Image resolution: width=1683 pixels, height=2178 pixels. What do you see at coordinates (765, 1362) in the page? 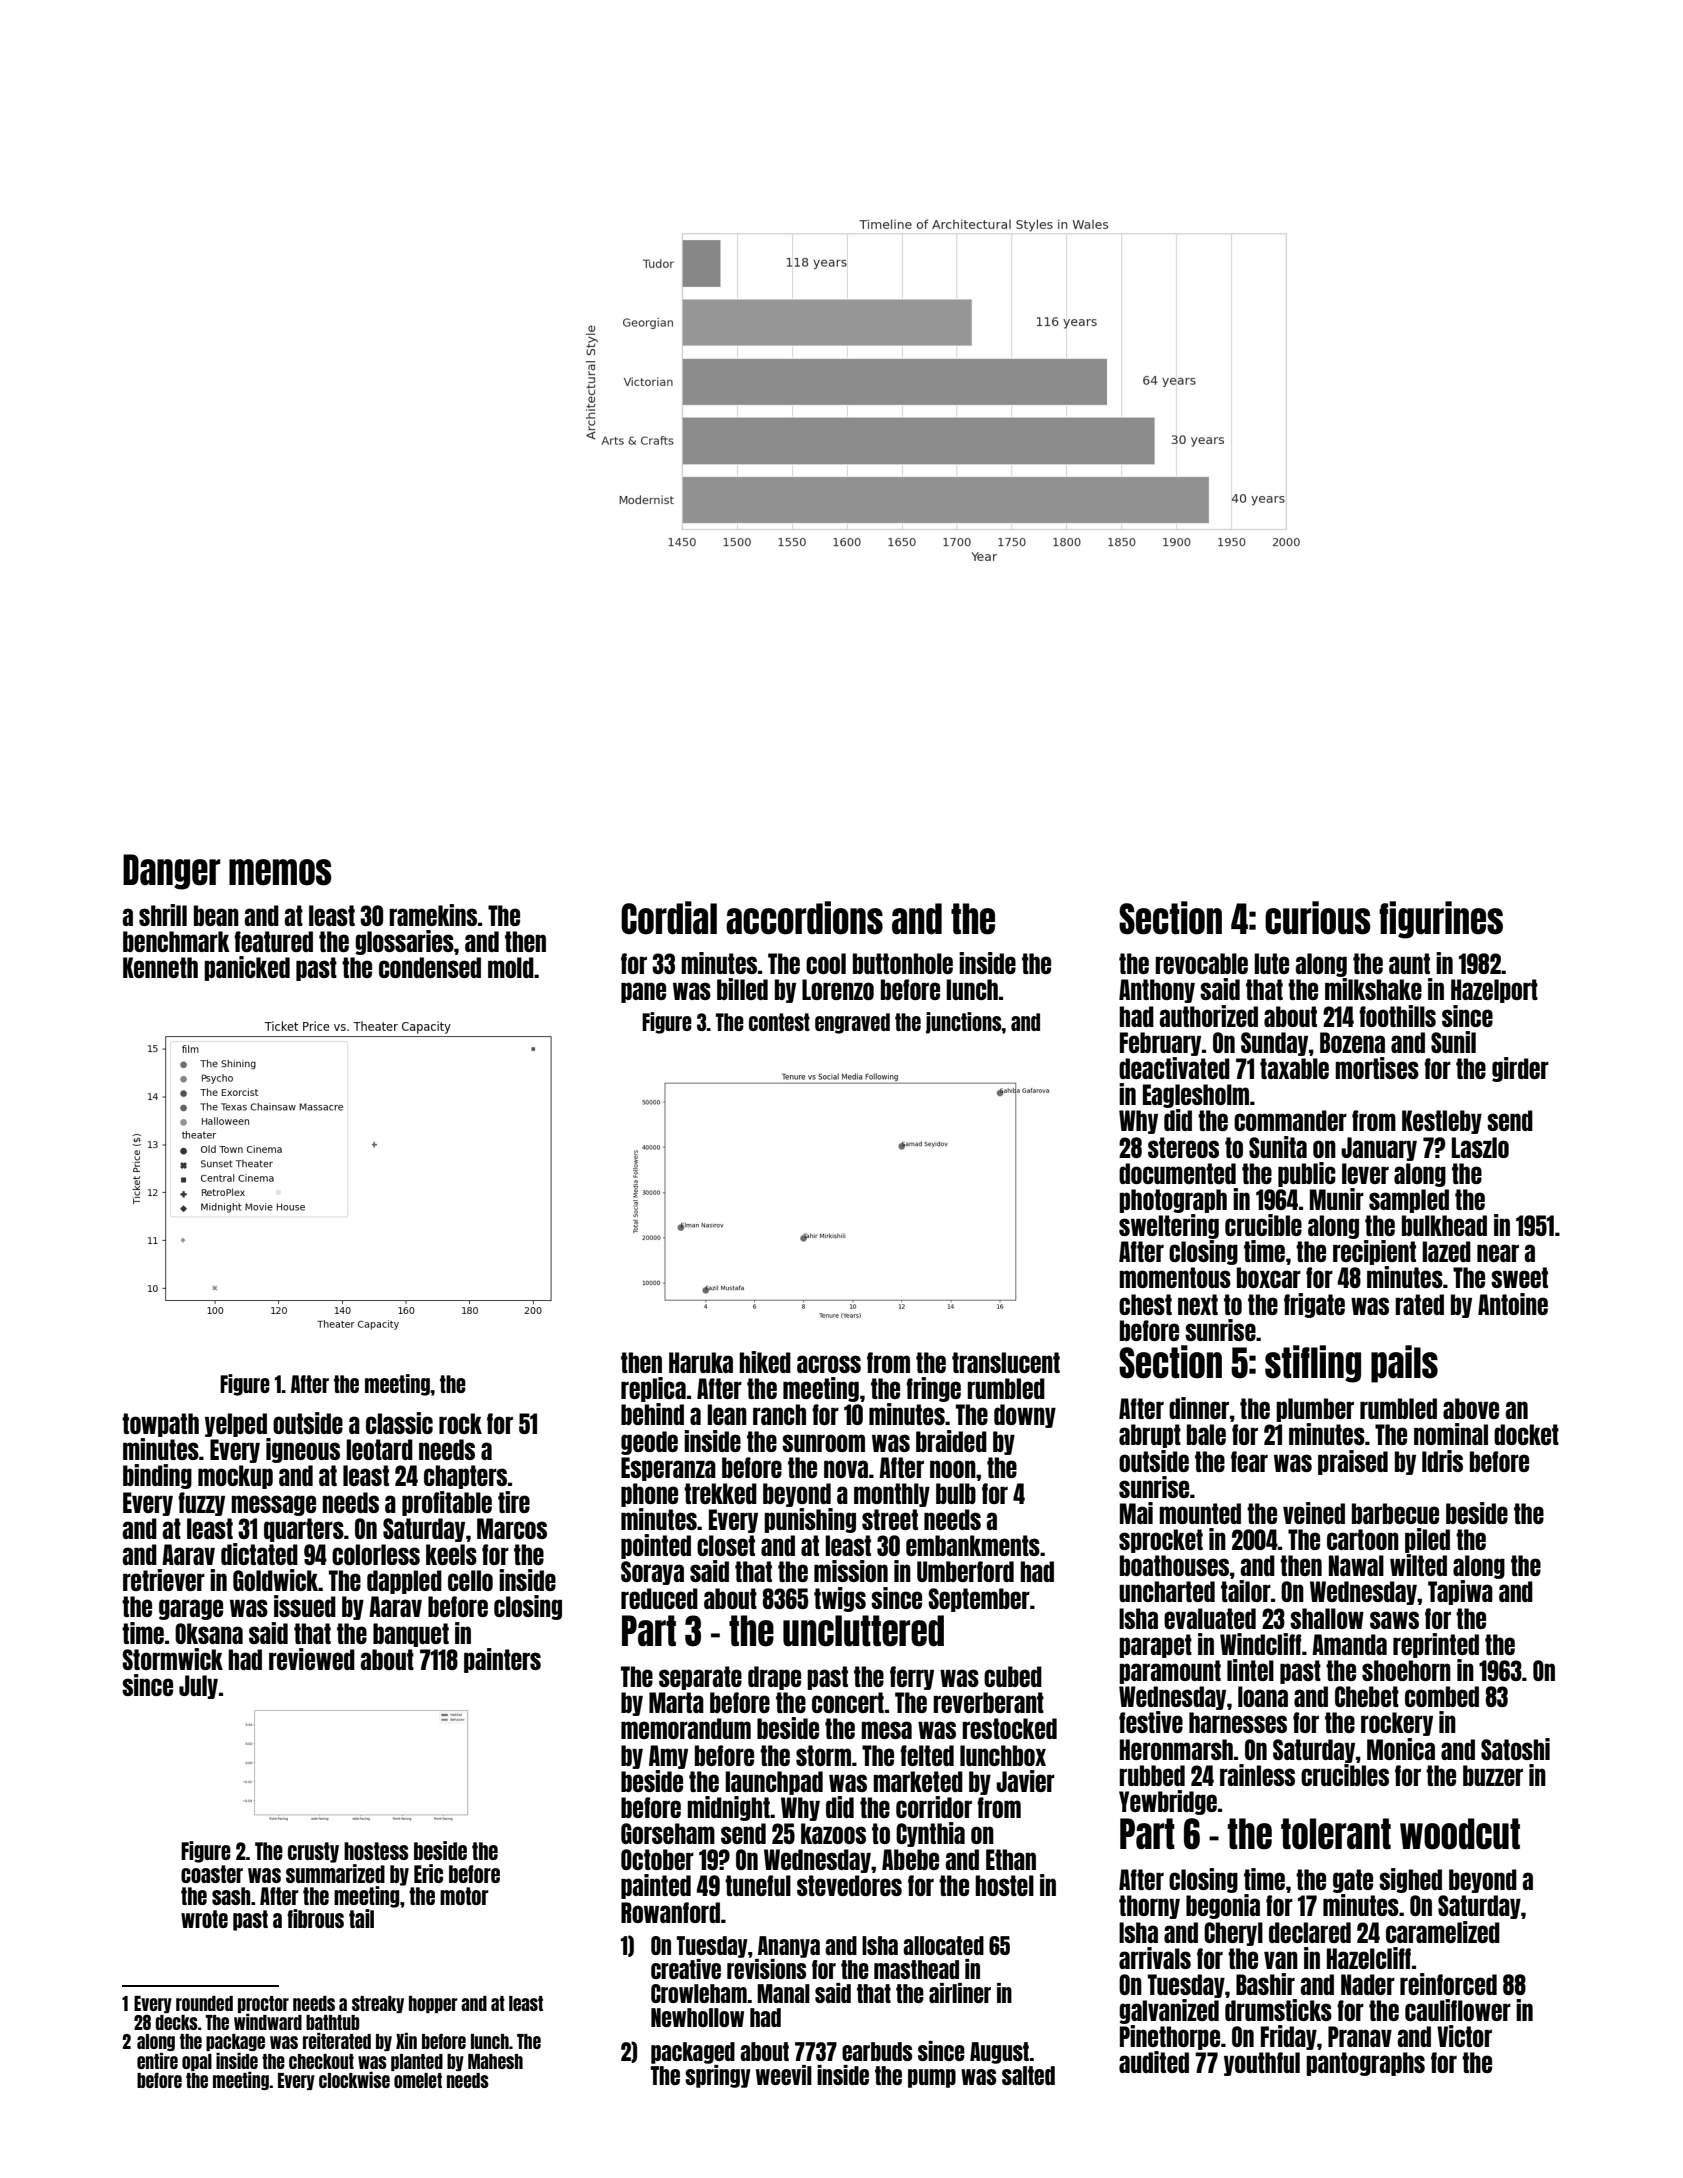
I see `hiked` at bounding box center [765, 1362].
